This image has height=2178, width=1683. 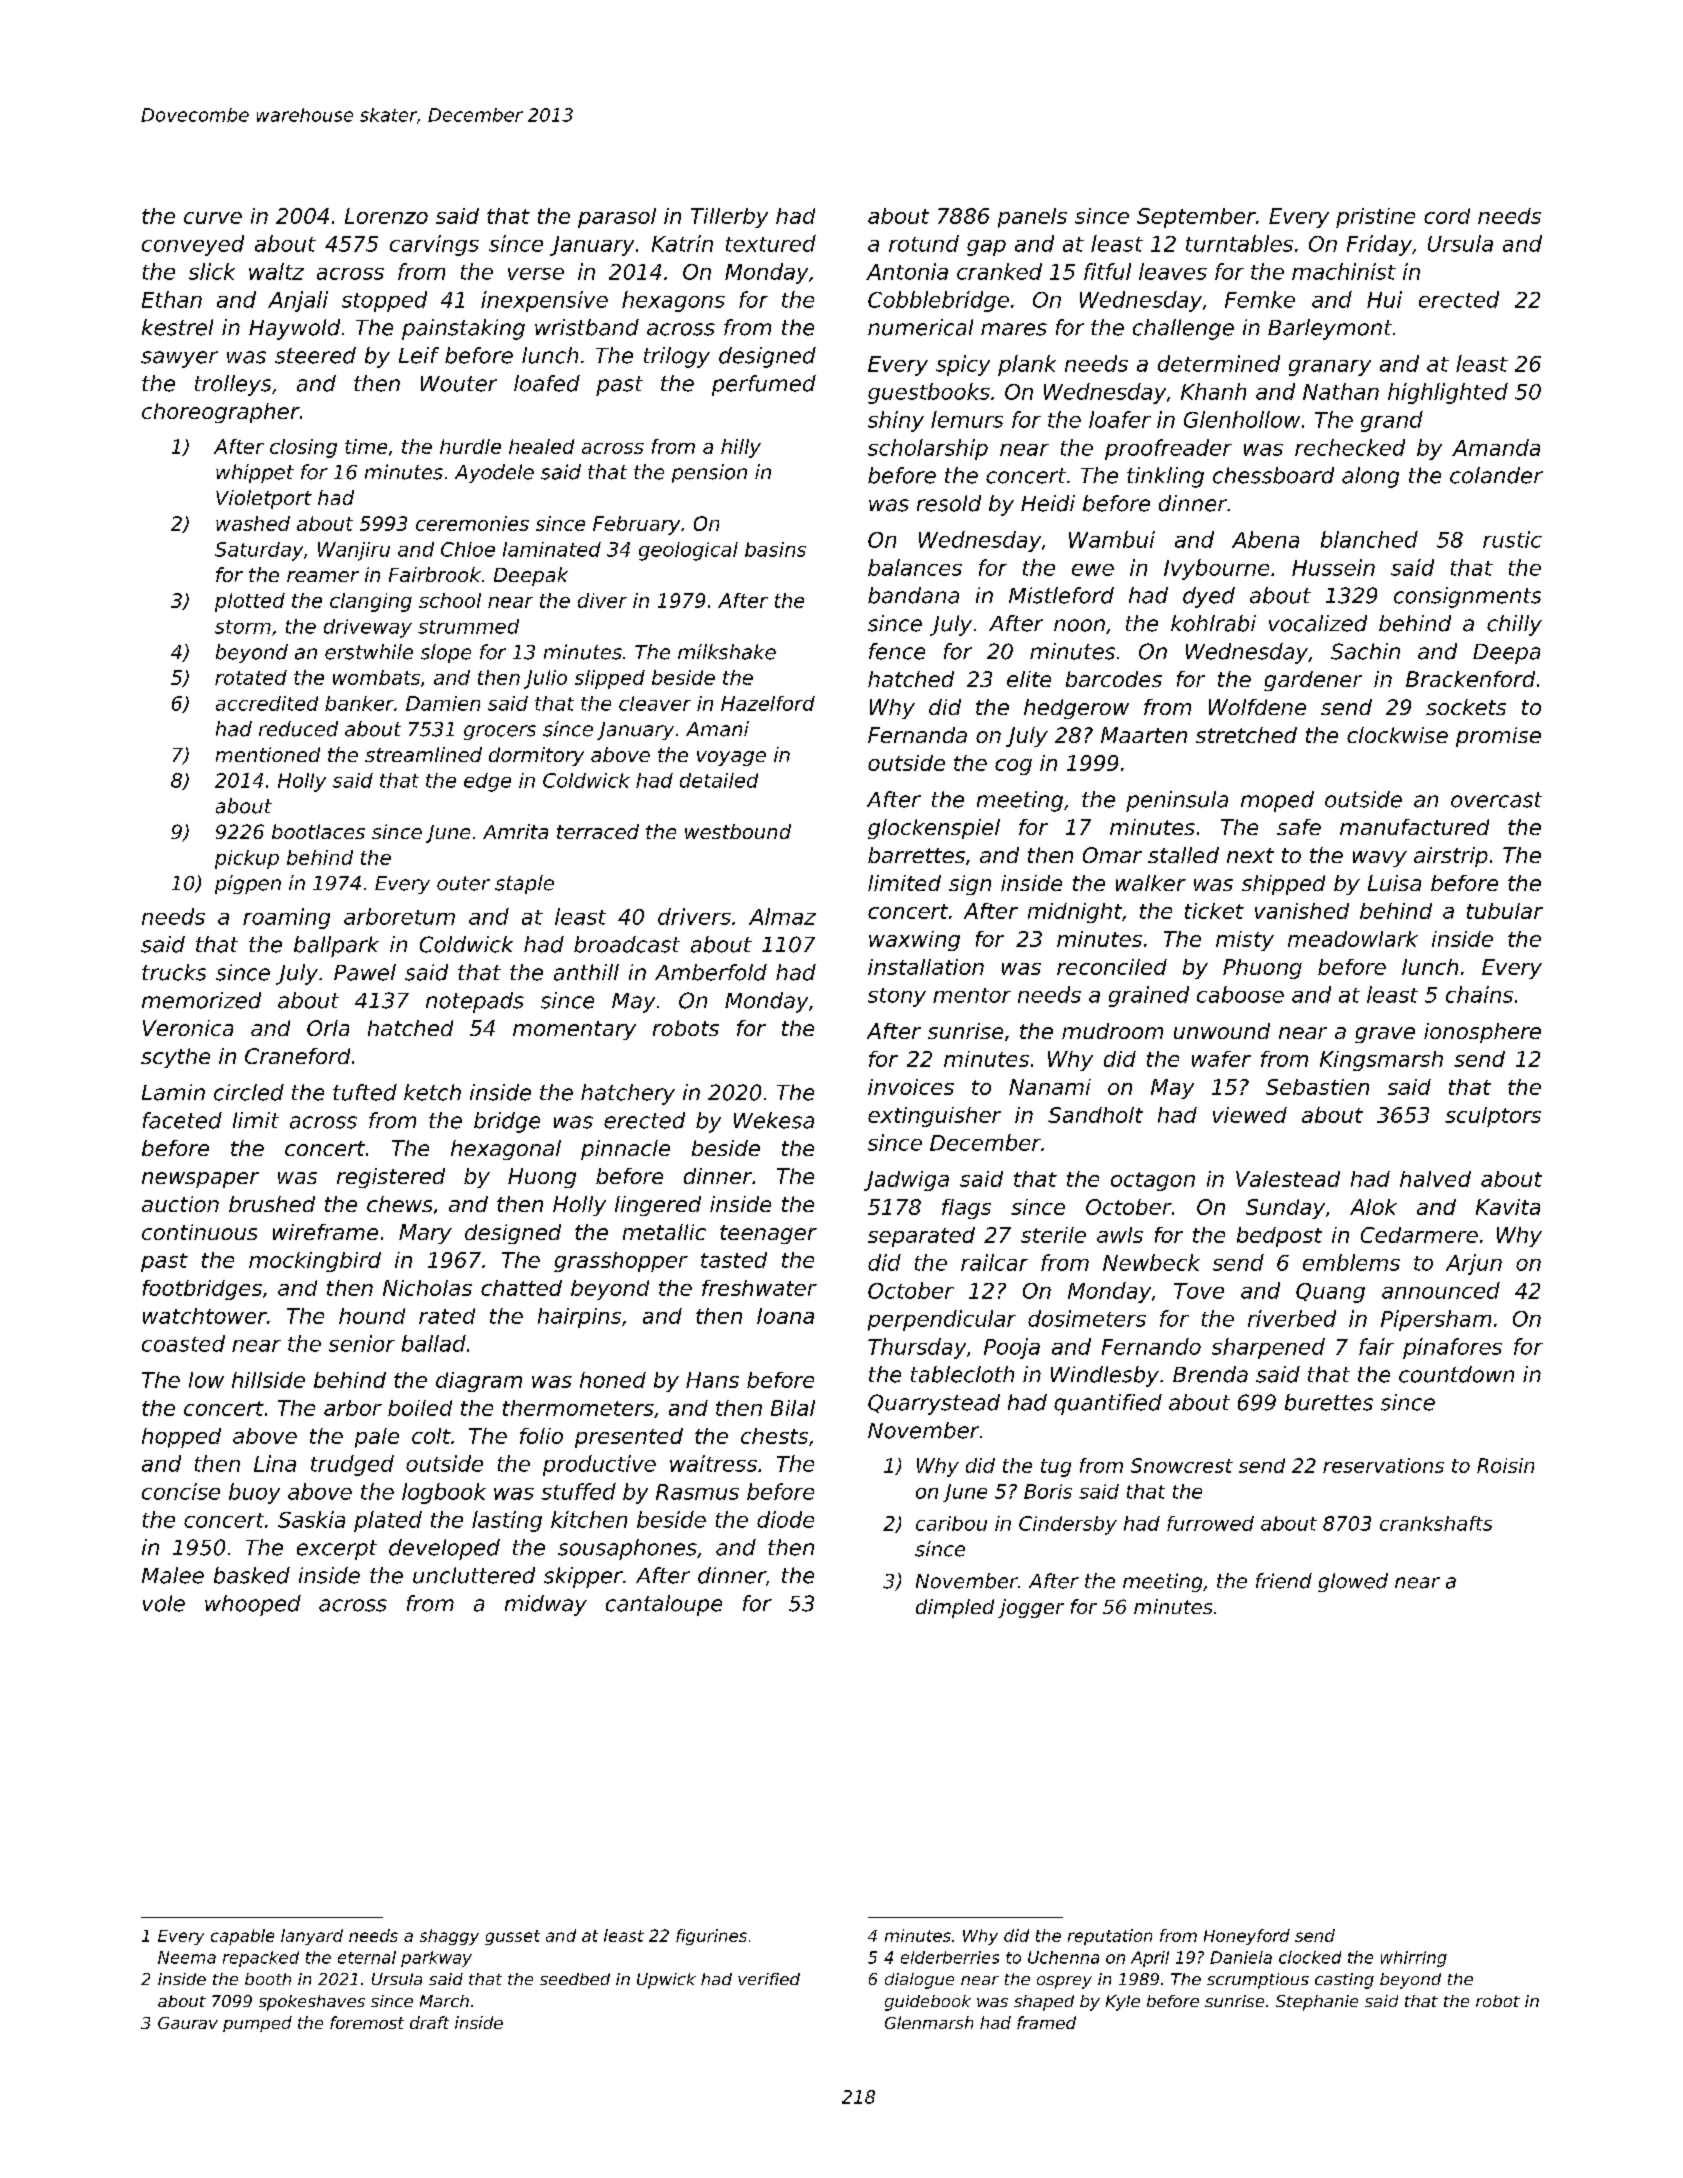 I want to click on crankshafts, so click(x=1436, y=1523).
